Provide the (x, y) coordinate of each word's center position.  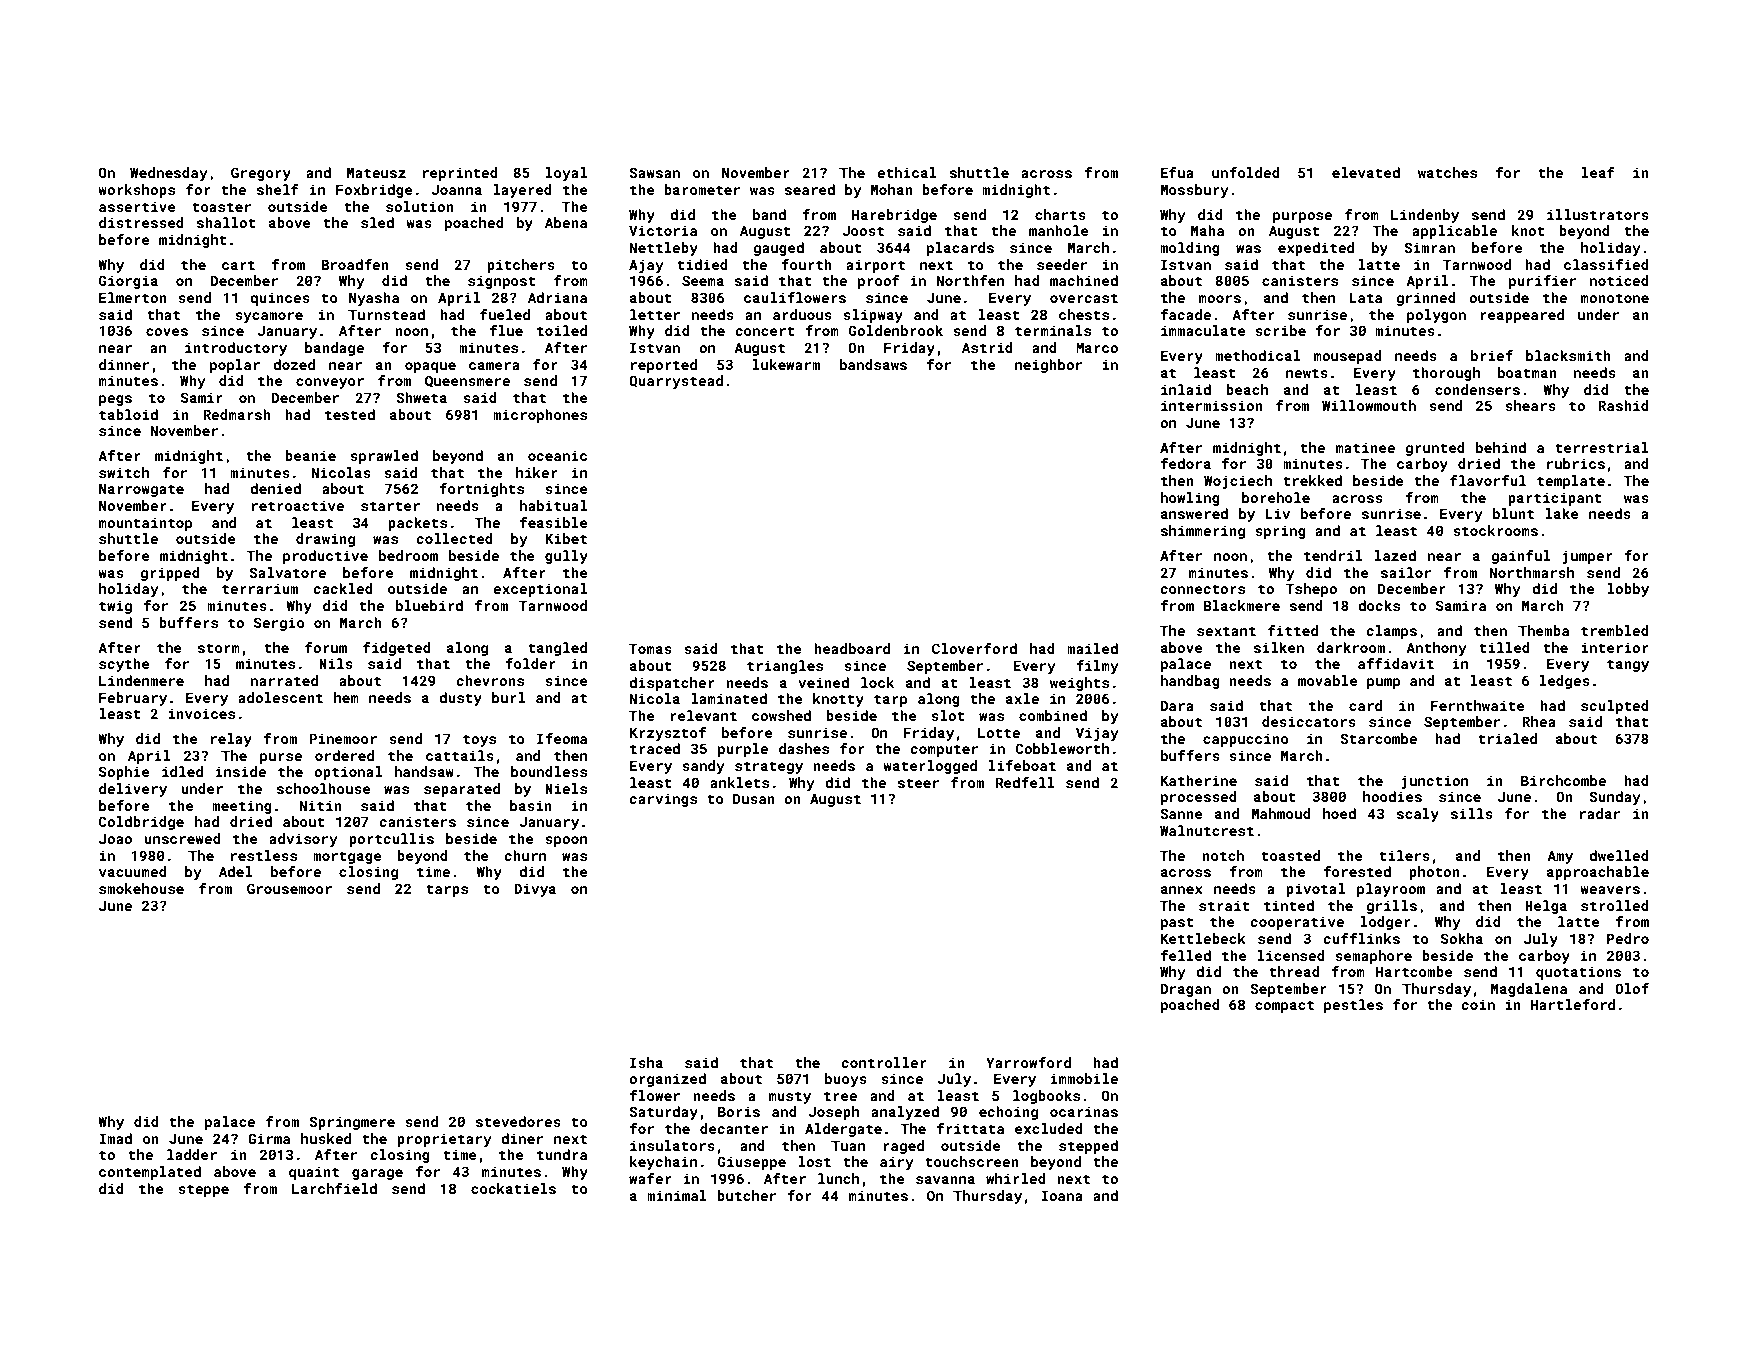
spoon (566, 841)
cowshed (781, 715)
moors (1220, 299)
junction (1435, 782)
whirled (1016, 1178)
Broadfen (355, 264)
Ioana (1062, 1196)
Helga (1546, 907)
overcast (1084, 298)
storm (219, 648)
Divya (535, 890)
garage (377, 1174)
